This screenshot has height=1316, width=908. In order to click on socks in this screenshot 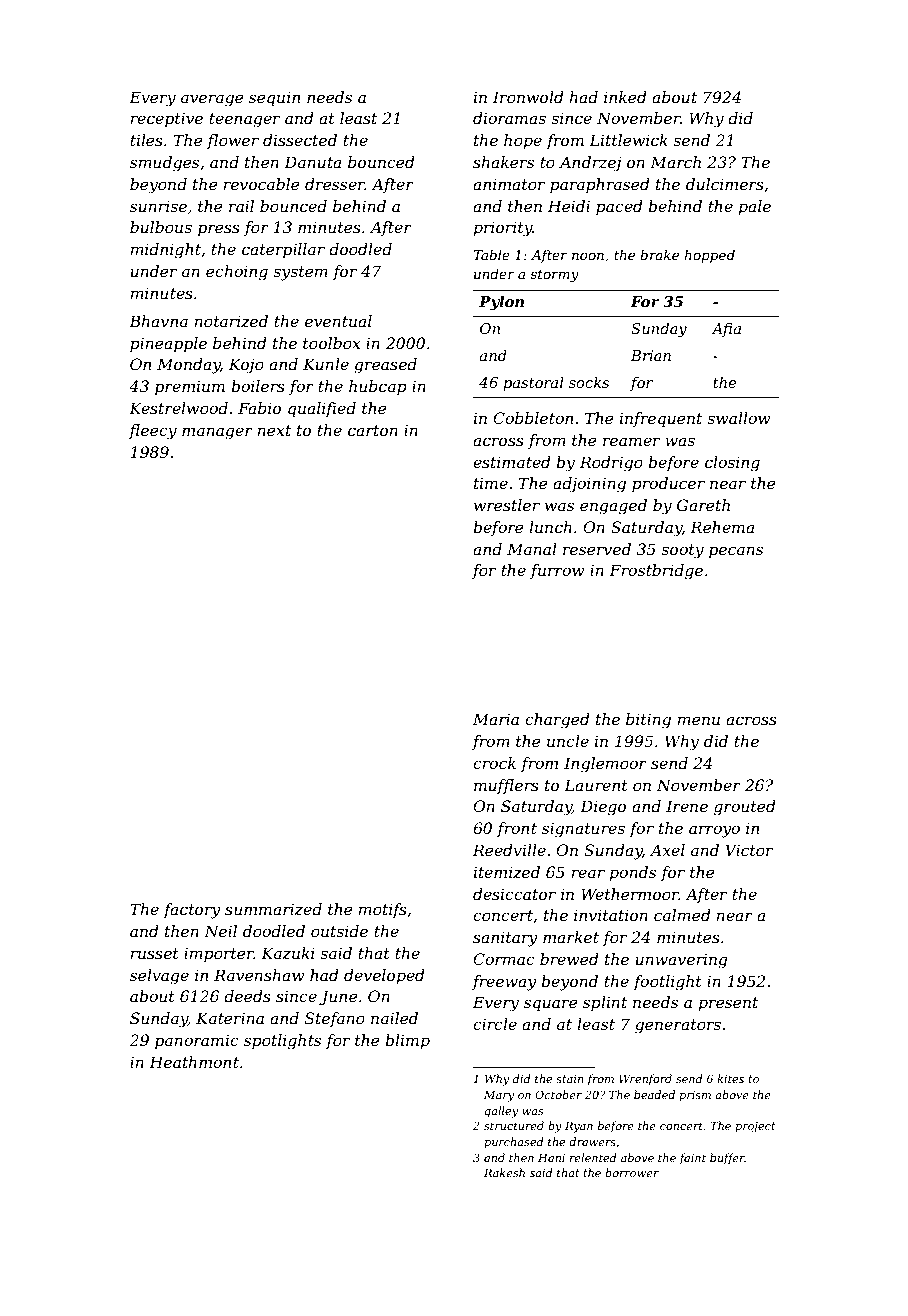, I will do `click(589, 382)`.
